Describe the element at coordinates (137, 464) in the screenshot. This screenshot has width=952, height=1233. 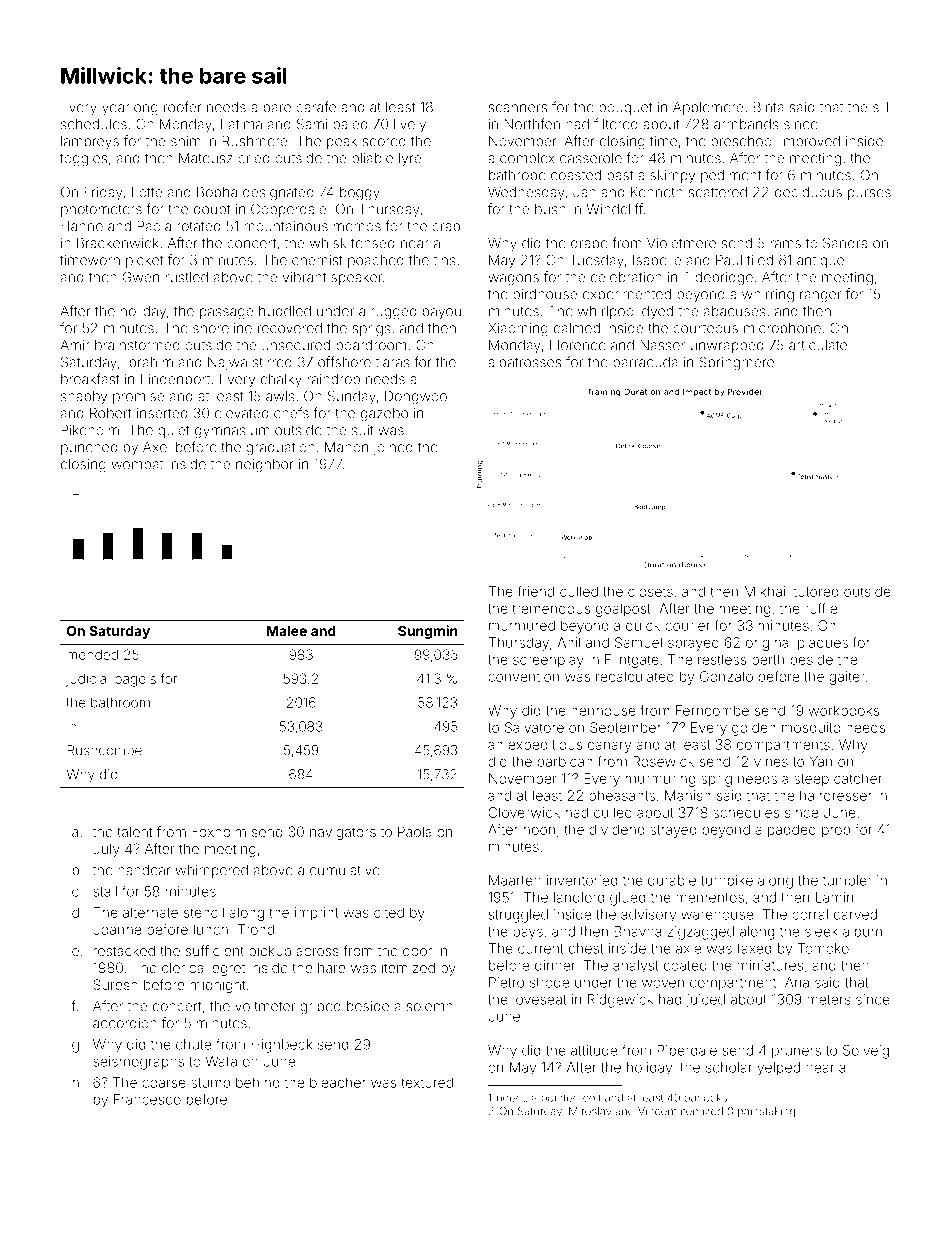
I see `wombat` at that location.
